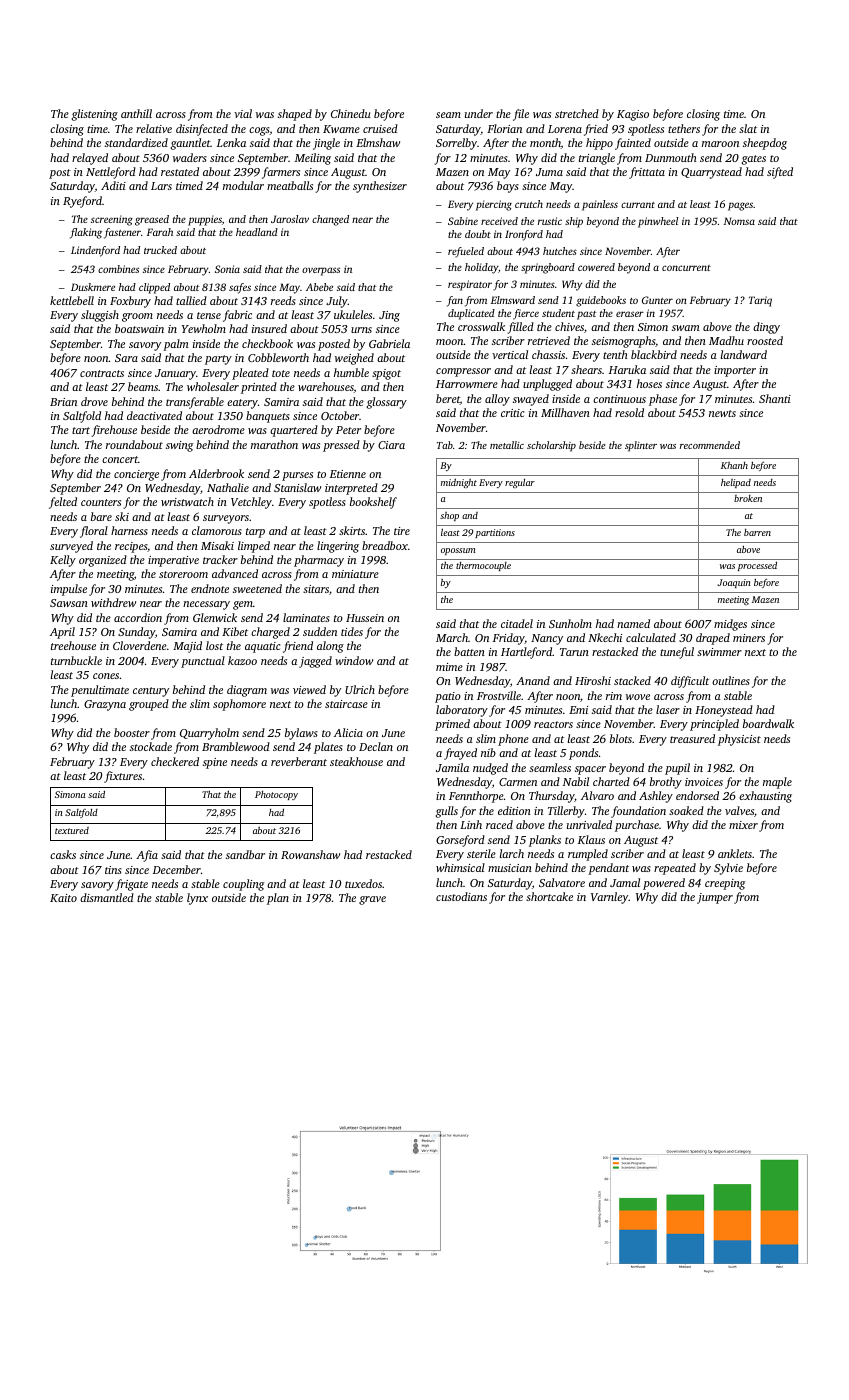 This screenshot has height=1400, width=849. Describe the element at coordinates (447, 812) in the screenshot. I see `gulls` at that location.
